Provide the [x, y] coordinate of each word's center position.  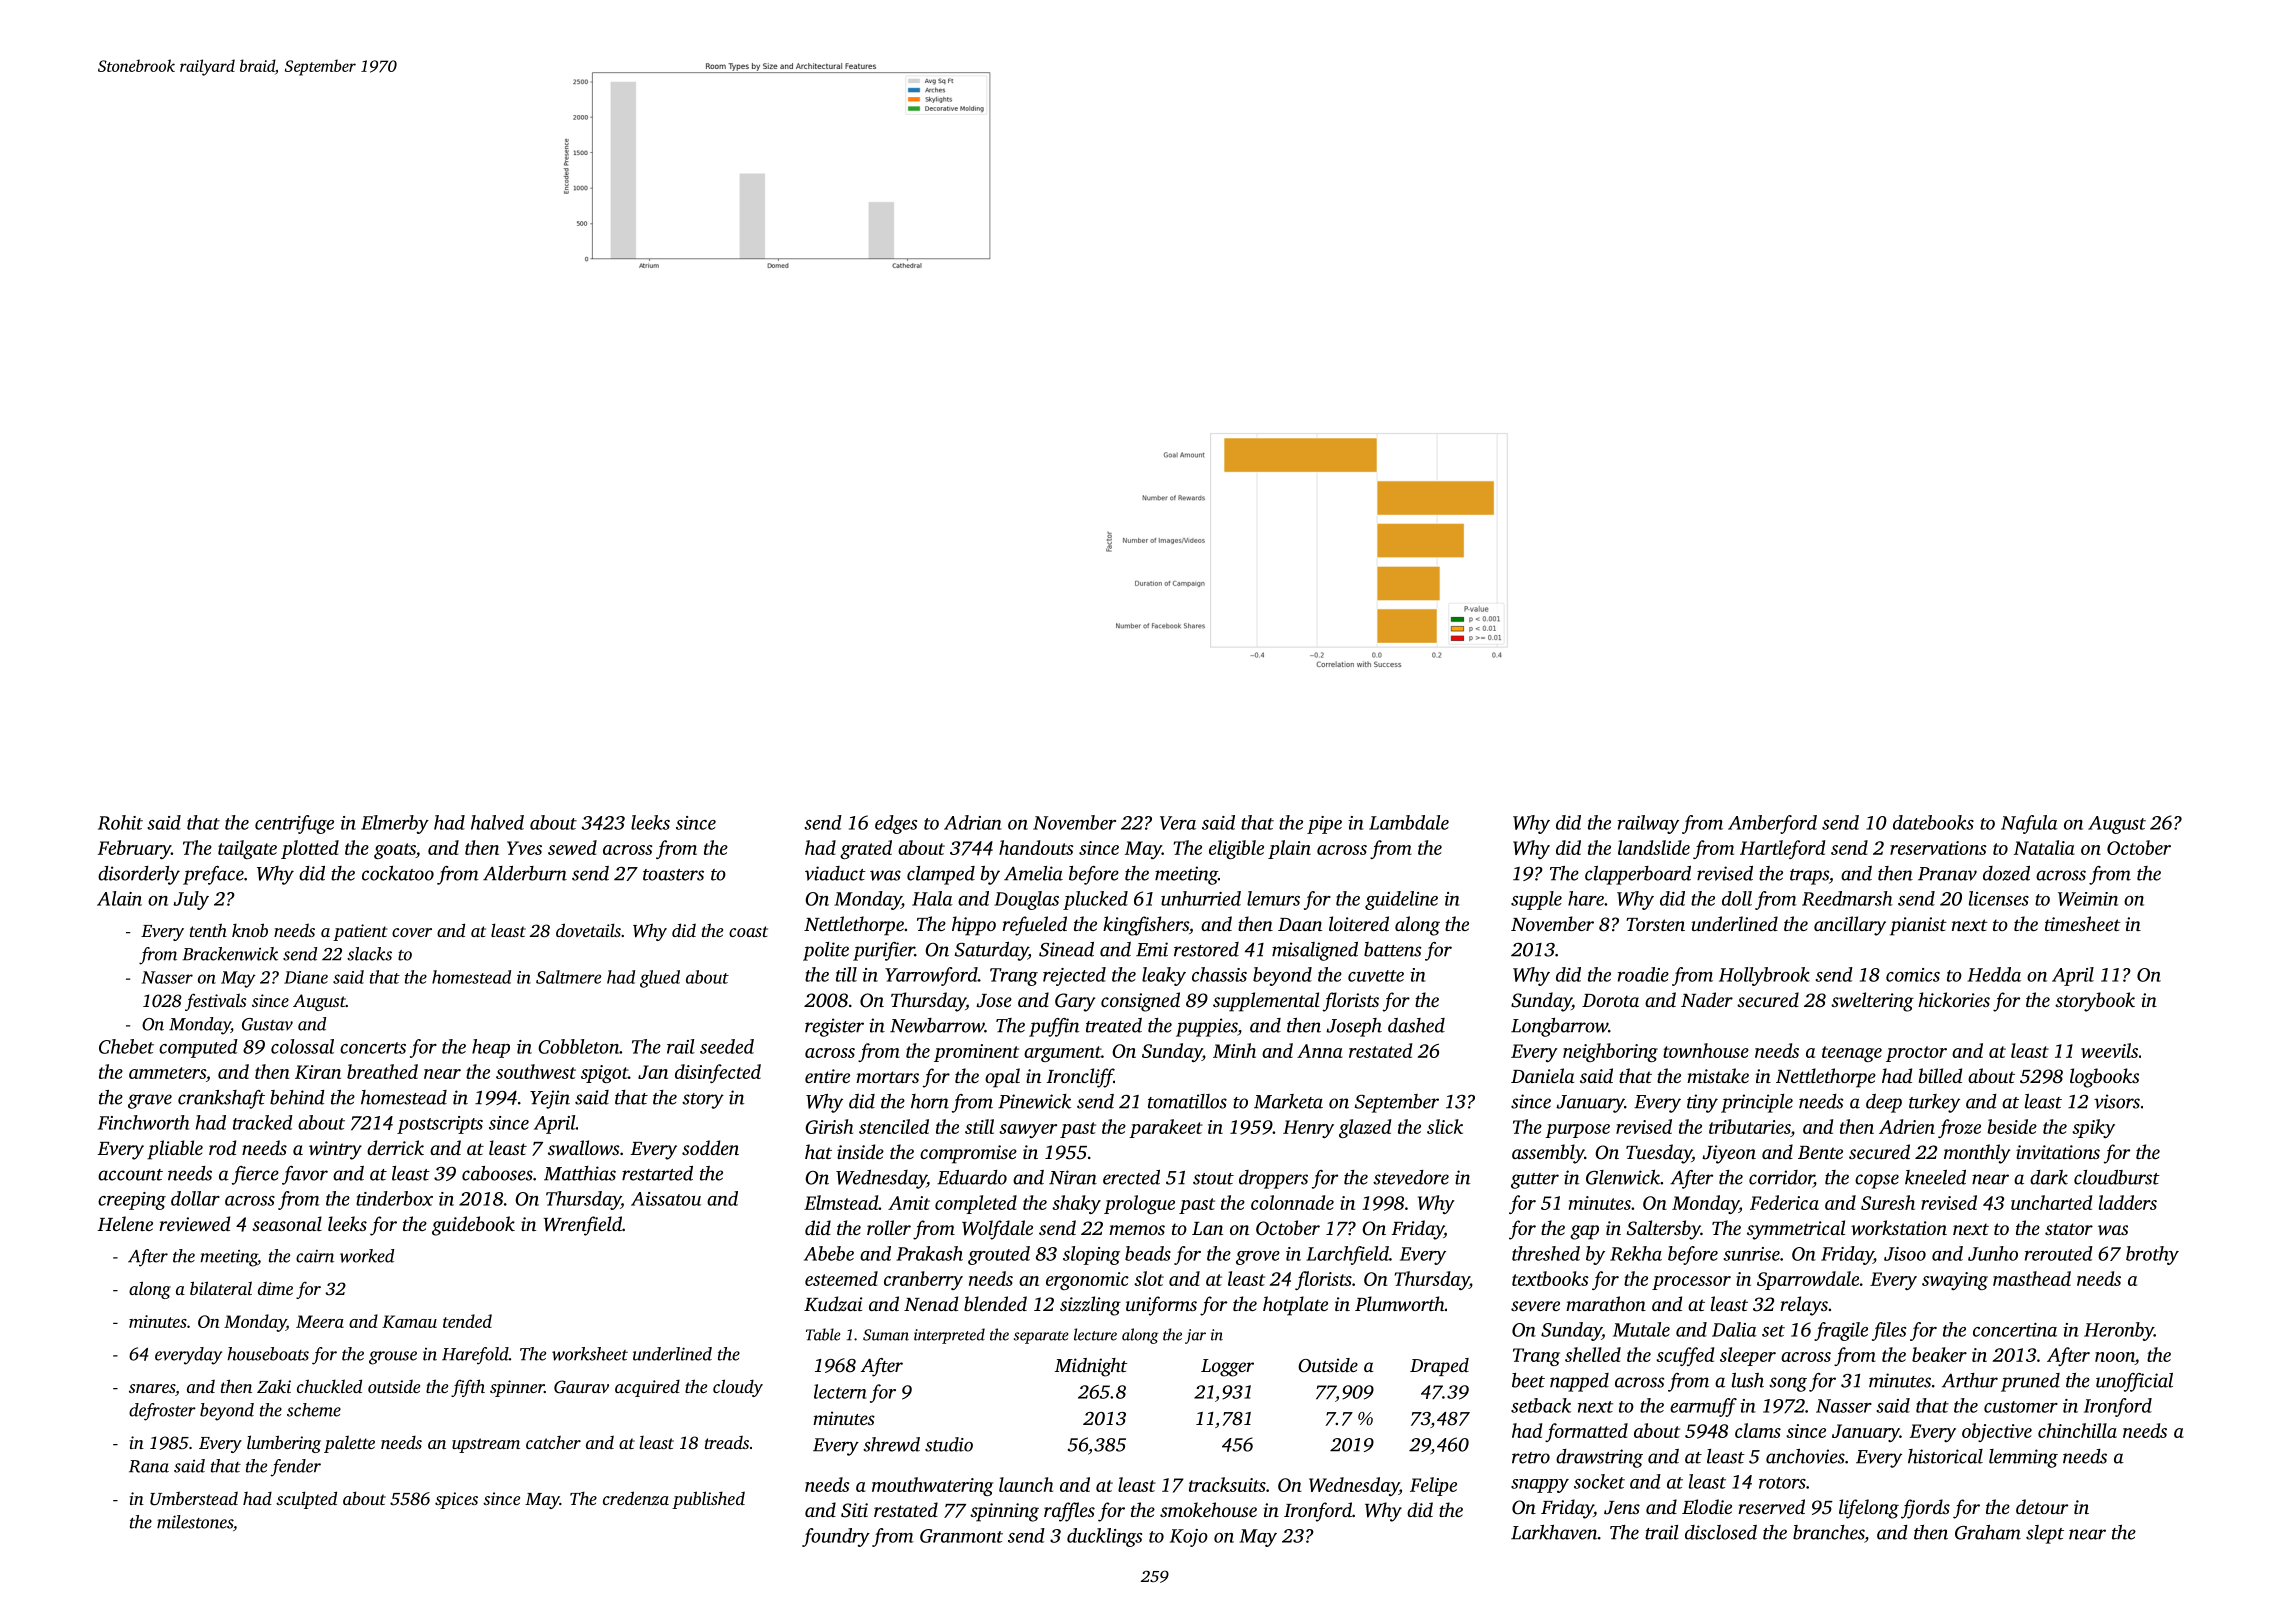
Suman [886, 1335]
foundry [836, 1537]
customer [2021, 1407]
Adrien [1907, 1126]
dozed [2006, 873]
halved [497, 822]
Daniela [1542, 1075]
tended [467, 1321]
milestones [195, 1522]
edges [896, 824]
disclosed [1721, 1532]
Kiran [318, 1072]
